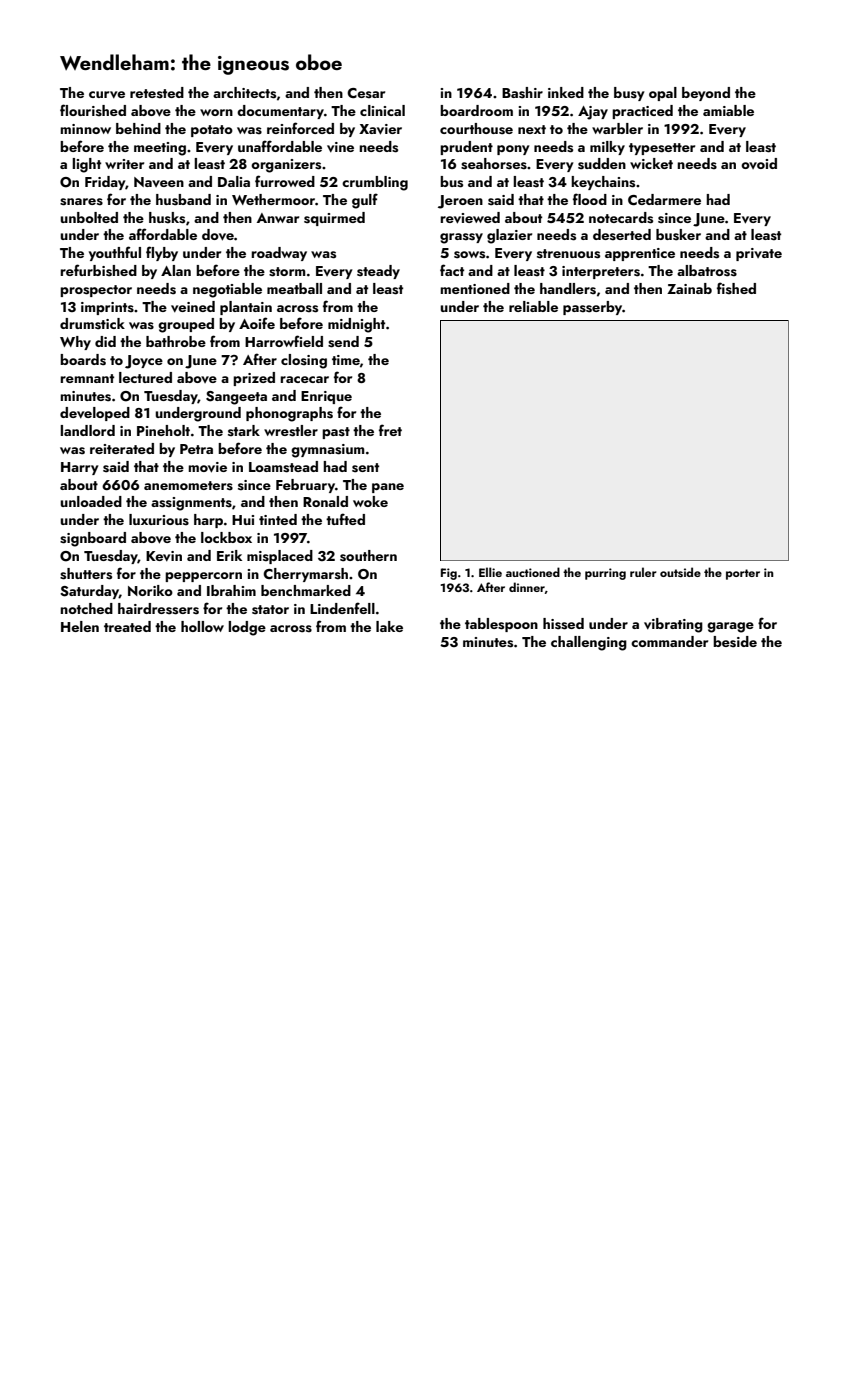 The height and width of the document is (1400, 849). I want to click on benchmarked, so click(306, 590).
